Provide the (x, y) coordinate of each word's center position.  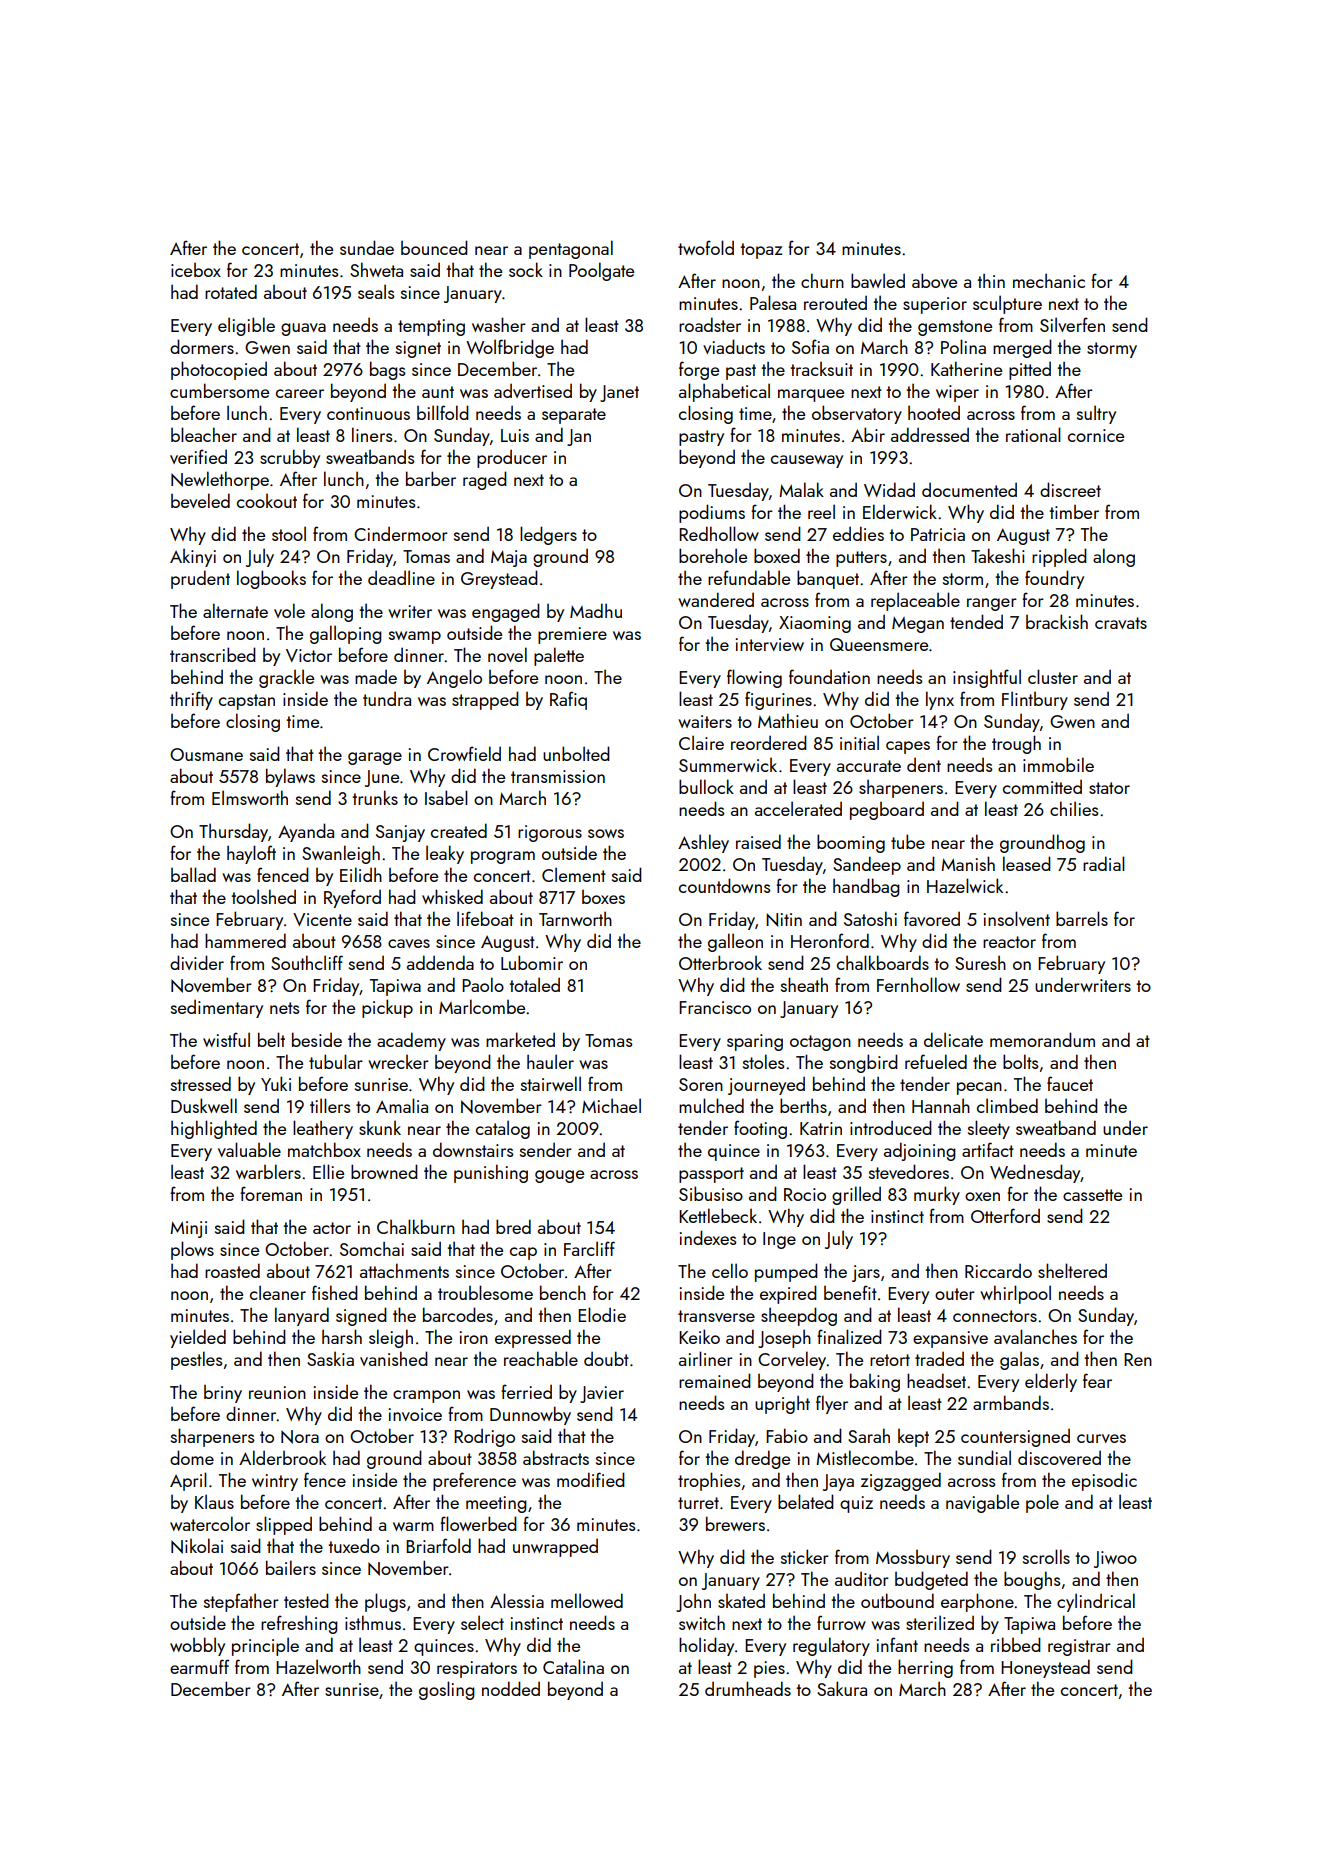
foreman (271, 1193)
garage (375, 758)
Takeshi (998, 555)
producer (512, 459)
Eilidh (361, 874)
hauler (550, 1061)
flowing (754, 678)
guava (303, 329)
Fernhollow (918, 984)
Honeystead (1045, 1668)
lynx (940, 700)
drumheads (748, 1688)
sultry (1096, 414)
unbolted (576, 753)
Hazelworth (318, 1666)
